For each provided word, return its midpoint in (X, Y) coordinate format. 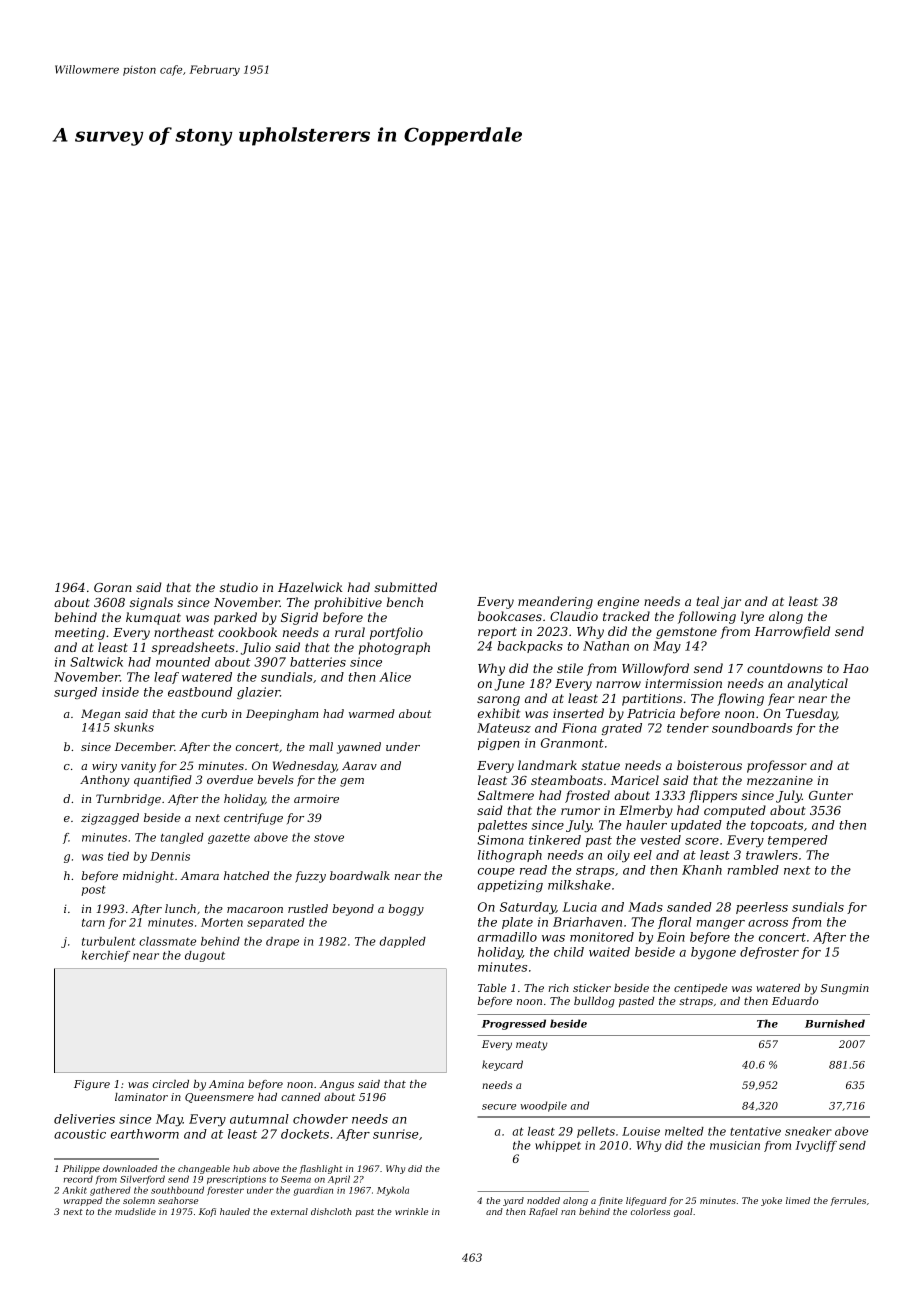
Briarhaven (587, 922)
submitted (405, 587)
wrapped (83, 1201)
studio (239, 587)
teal (707, 601)
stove (329, 838)
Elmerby (646, 811)
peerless (762, 908)
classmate (167, 941)
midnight (148, 877)
